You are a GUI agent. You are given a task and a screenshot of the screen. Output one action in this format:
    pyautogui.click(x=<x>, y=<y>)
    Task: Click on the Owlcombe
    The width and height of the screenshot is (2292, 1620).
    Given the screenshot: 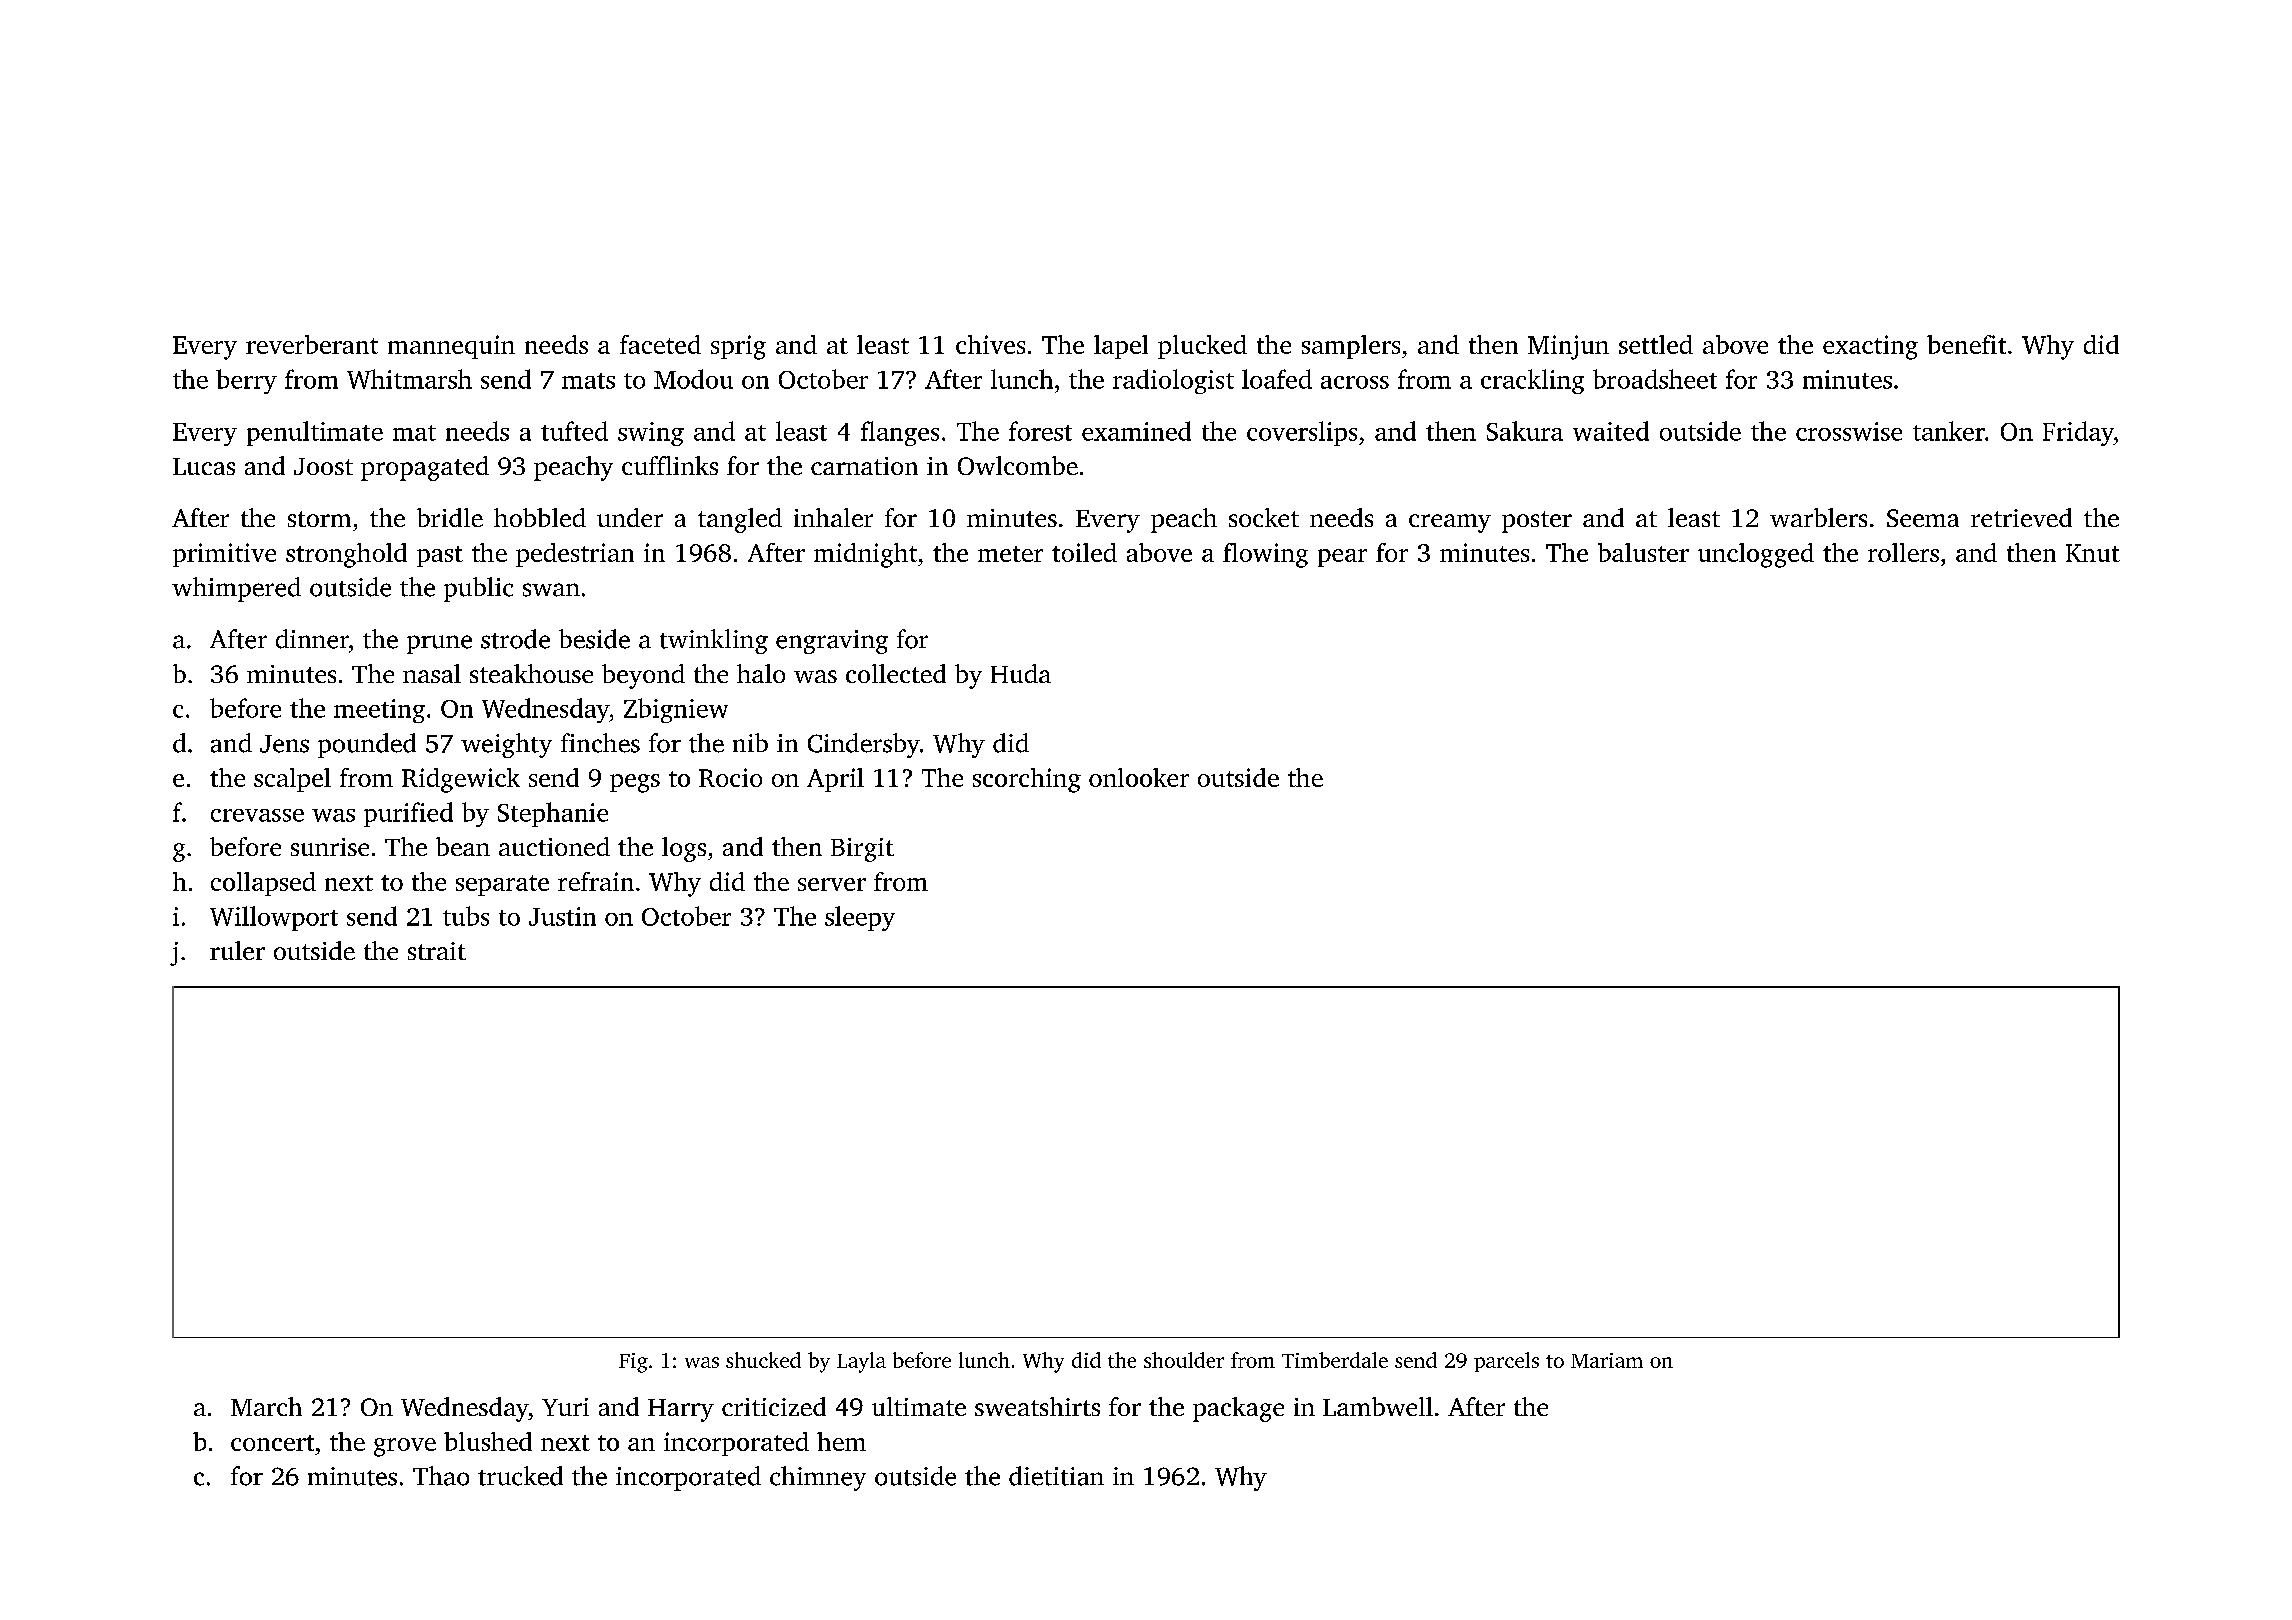 What is the action you would take?
    pyautogui.click(x=1018, y=465)
